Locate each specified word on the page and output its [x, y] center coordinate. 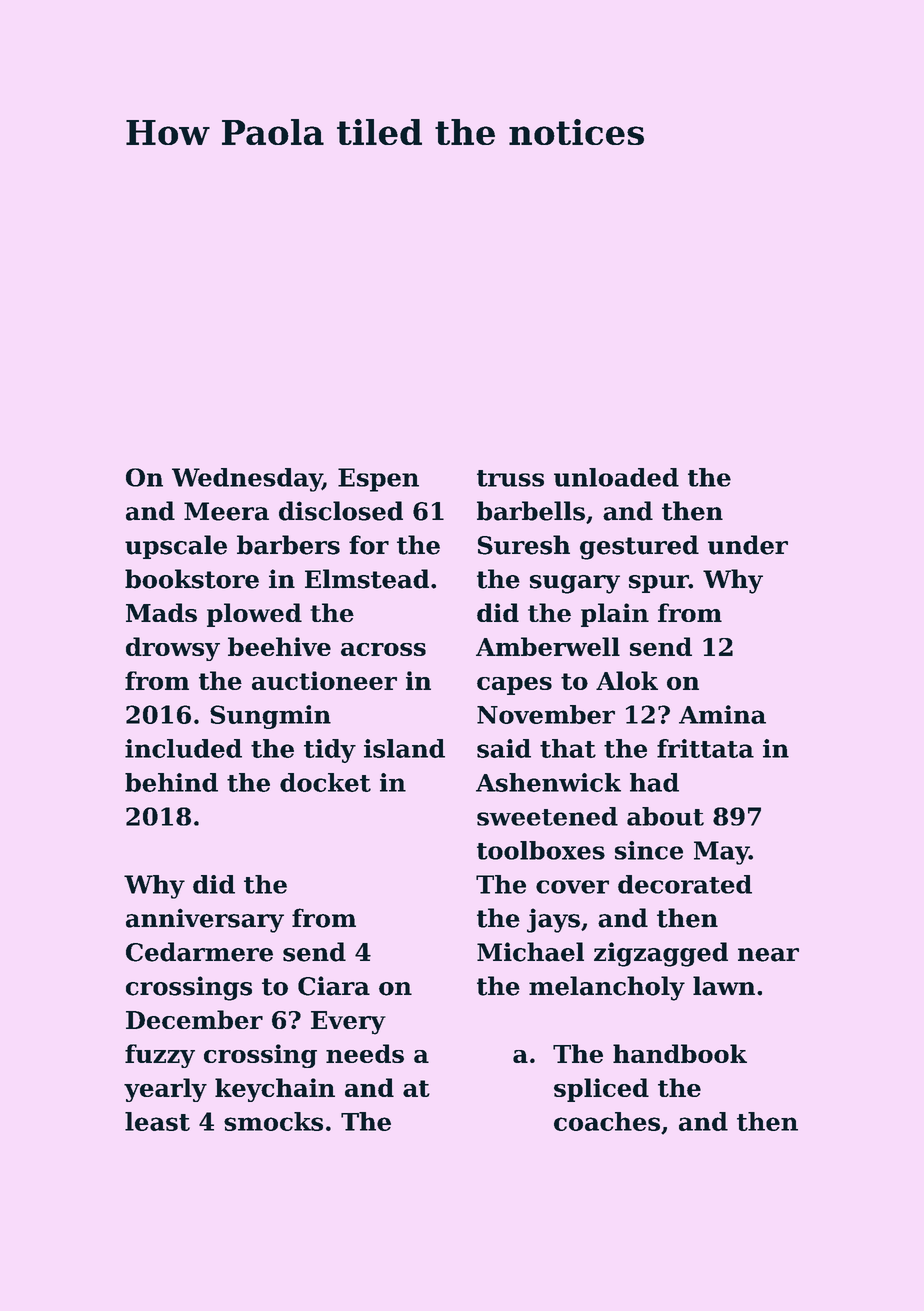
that [568, 748]
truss [510, 478]
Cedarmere [199, 952]
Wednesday [247, 480]
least [157, 1121]
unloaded [616, 477]
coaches [607, 1121]
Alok [627, 680]
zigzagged [661, 954]
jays [553, 920]
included [183, 748]
